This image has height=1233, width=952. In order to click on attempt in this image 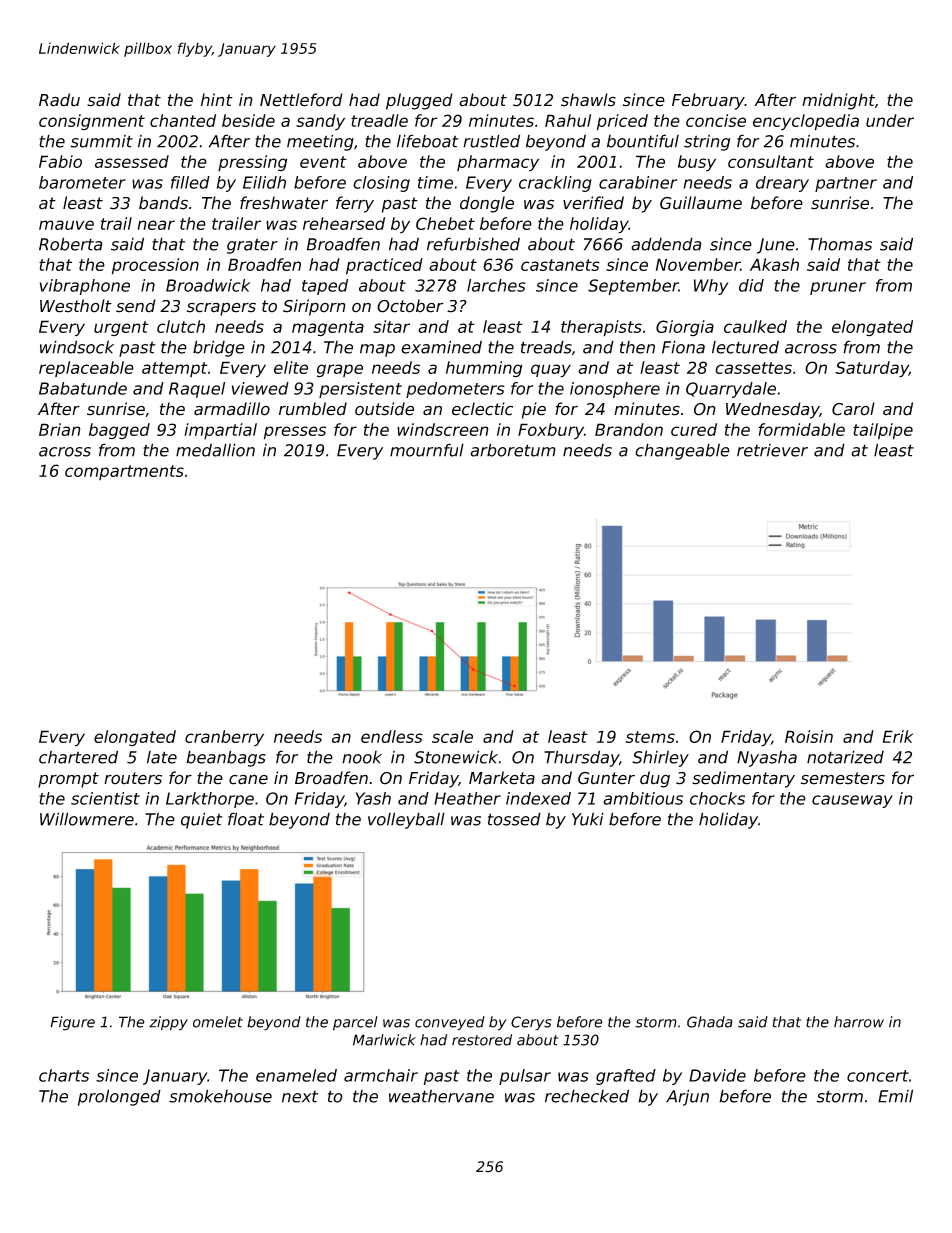, I will do `click(175, 369)`.
